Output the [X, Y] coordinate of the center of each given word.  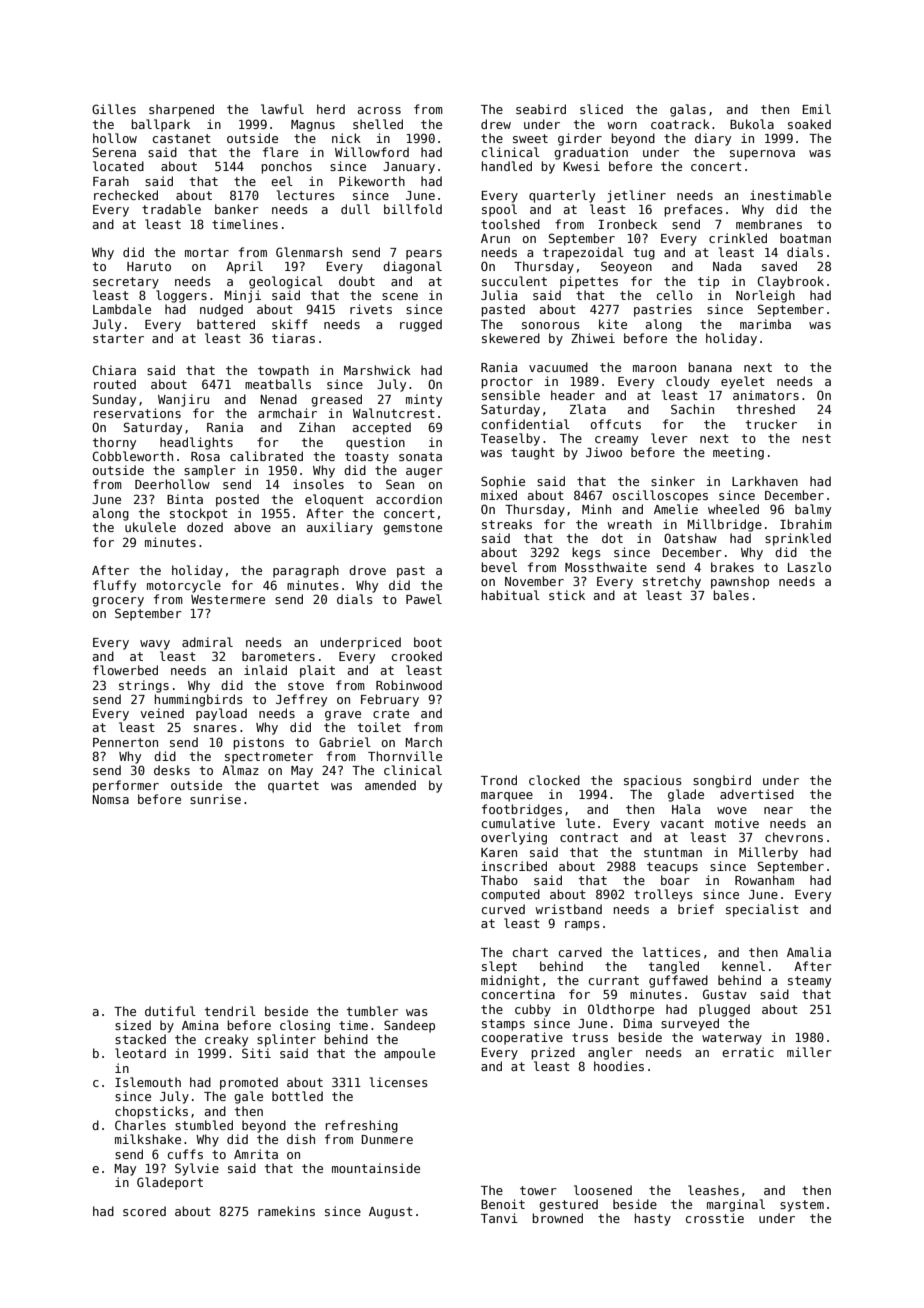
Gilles [114, 109]
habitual [511, 595]
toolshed [510, 224]
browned [557, 1218]
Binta [185, 499]
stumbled [204, 1125]
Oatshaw [690, 538]
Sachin [692, 409]
